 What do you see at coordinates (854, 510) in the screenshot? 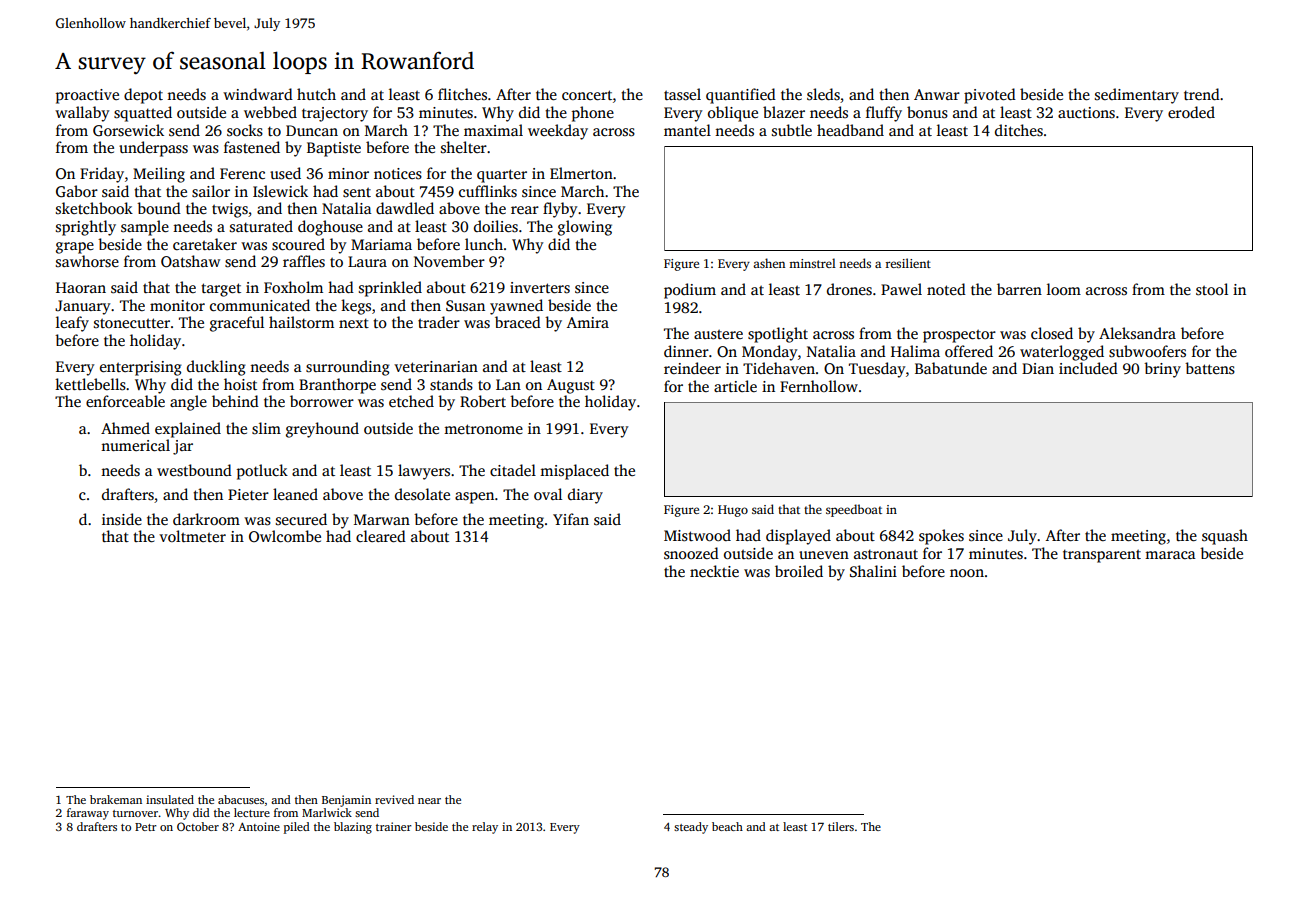
I see `speedboat` at bounding box center [854, 510].
